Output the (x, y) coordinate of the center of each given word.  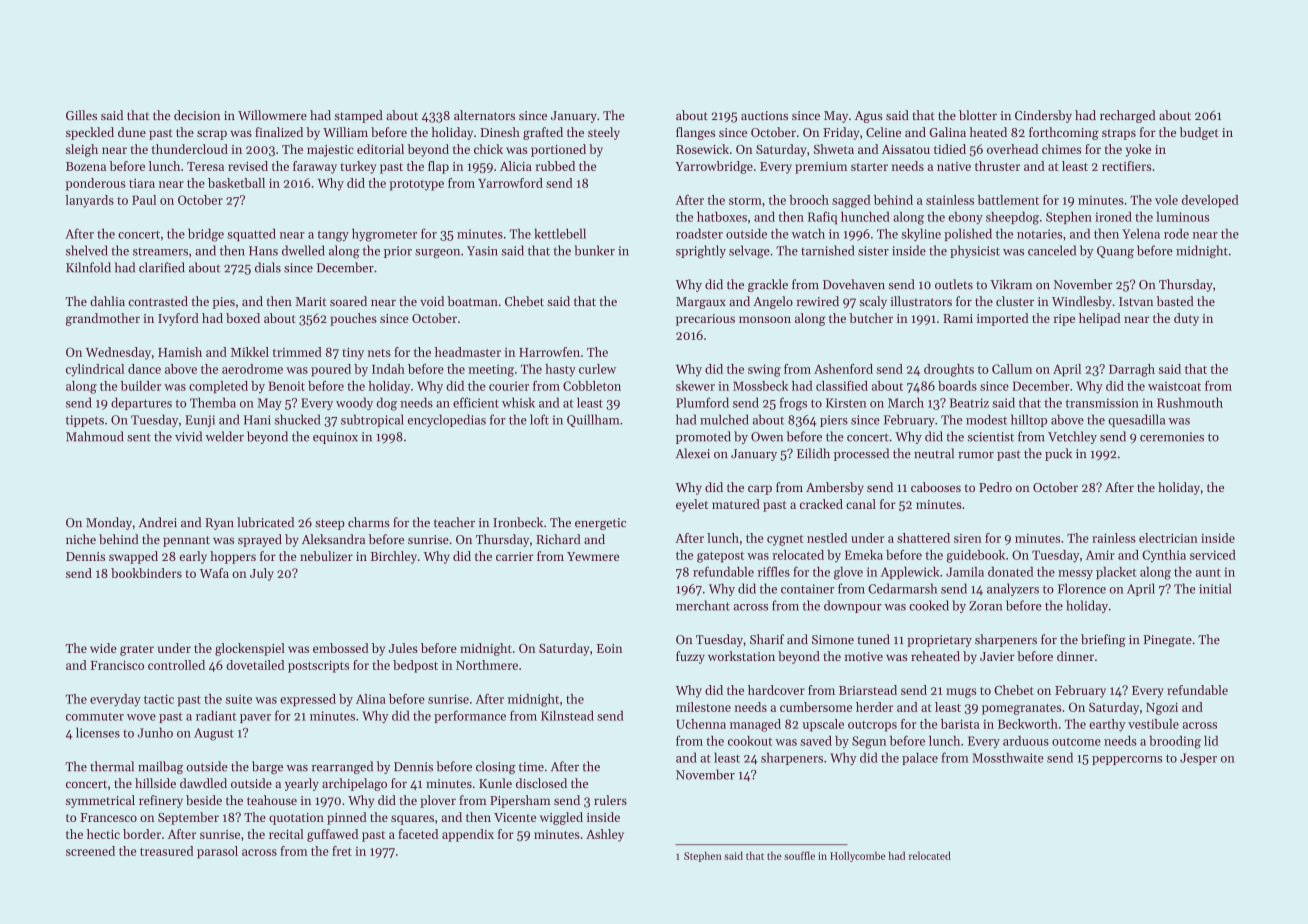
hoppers (233, 557)
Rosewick (702, 149)
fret (342, 851)
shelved (87, 250)
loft (539, 419)
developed (1210, 201)
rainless (1114, 538)
